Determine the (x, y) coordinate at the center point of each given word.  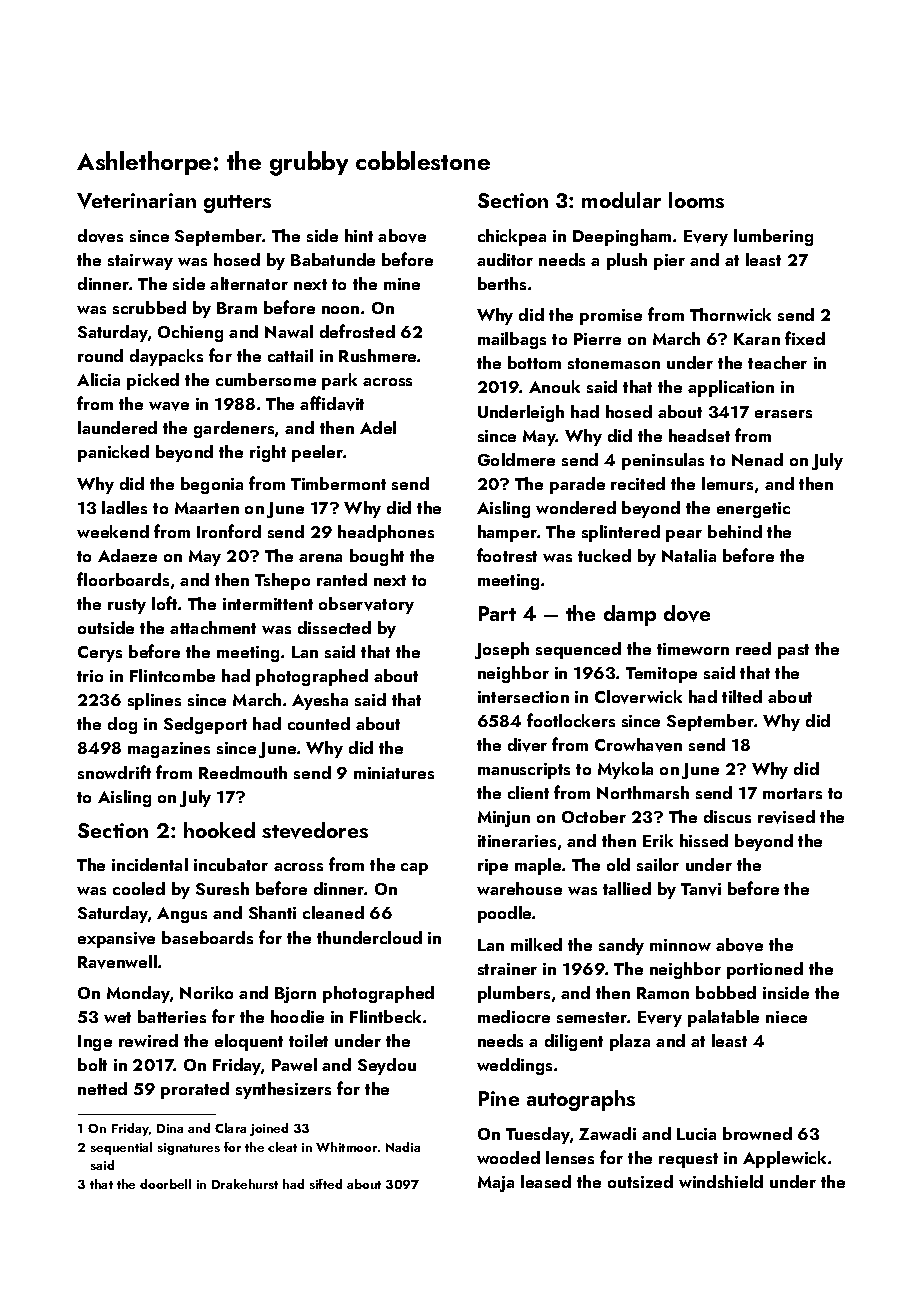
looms (696, 200)
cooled (139, 888)
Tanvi (701, 889)
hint (359, 235)
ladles (124, 507)
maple (538, 866)
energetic (753, 510)
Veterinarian (136, 201)
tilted (742, 696)
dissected (334, 627)
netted (102, 1088)
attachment (213, 627)
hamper (507, 533)
